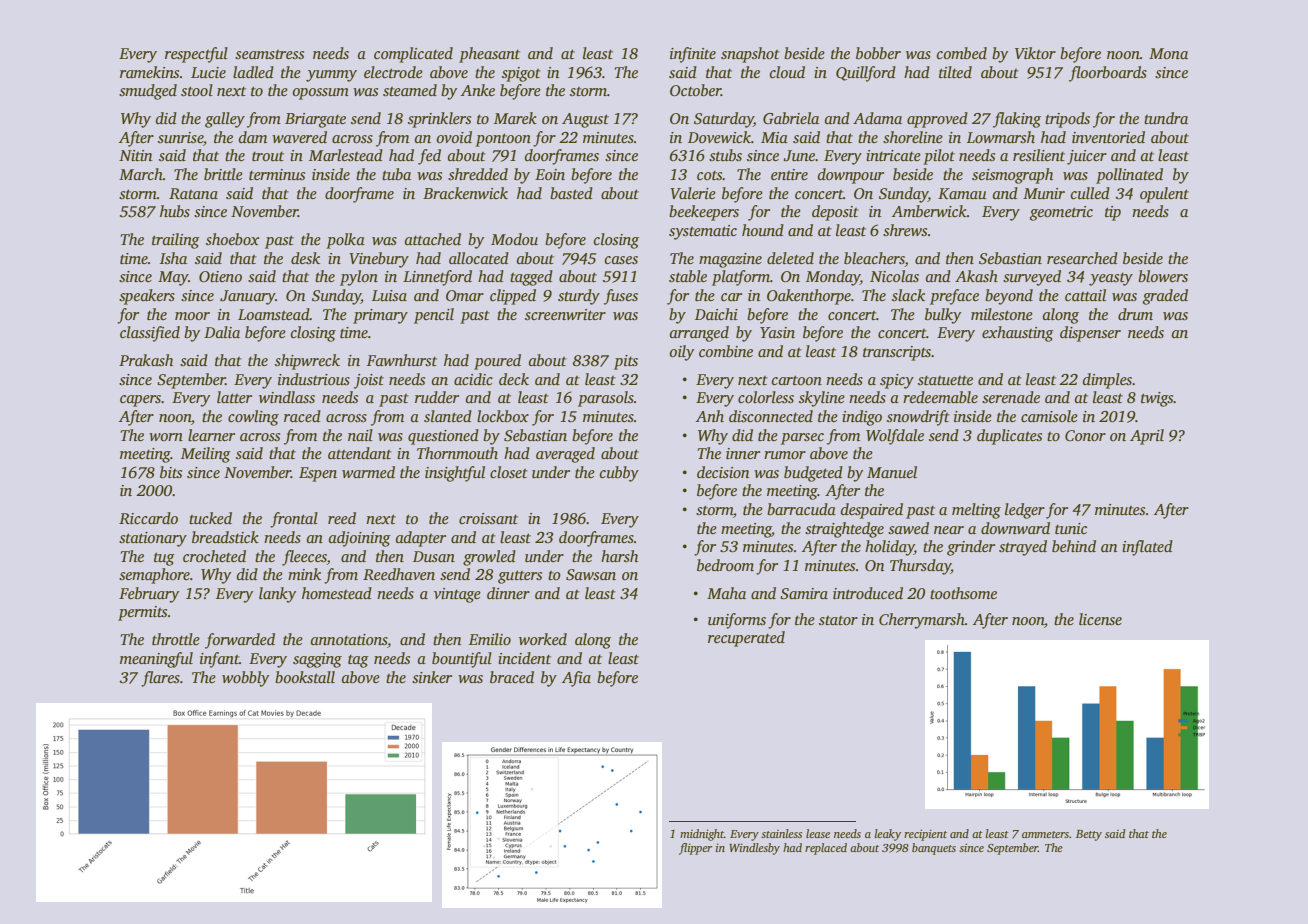 This screenshot has width=1308, height=924. What do you see at coordinates (1100, 619) in the screenshot?
I see `license` at bounding box center [1100, 619].
